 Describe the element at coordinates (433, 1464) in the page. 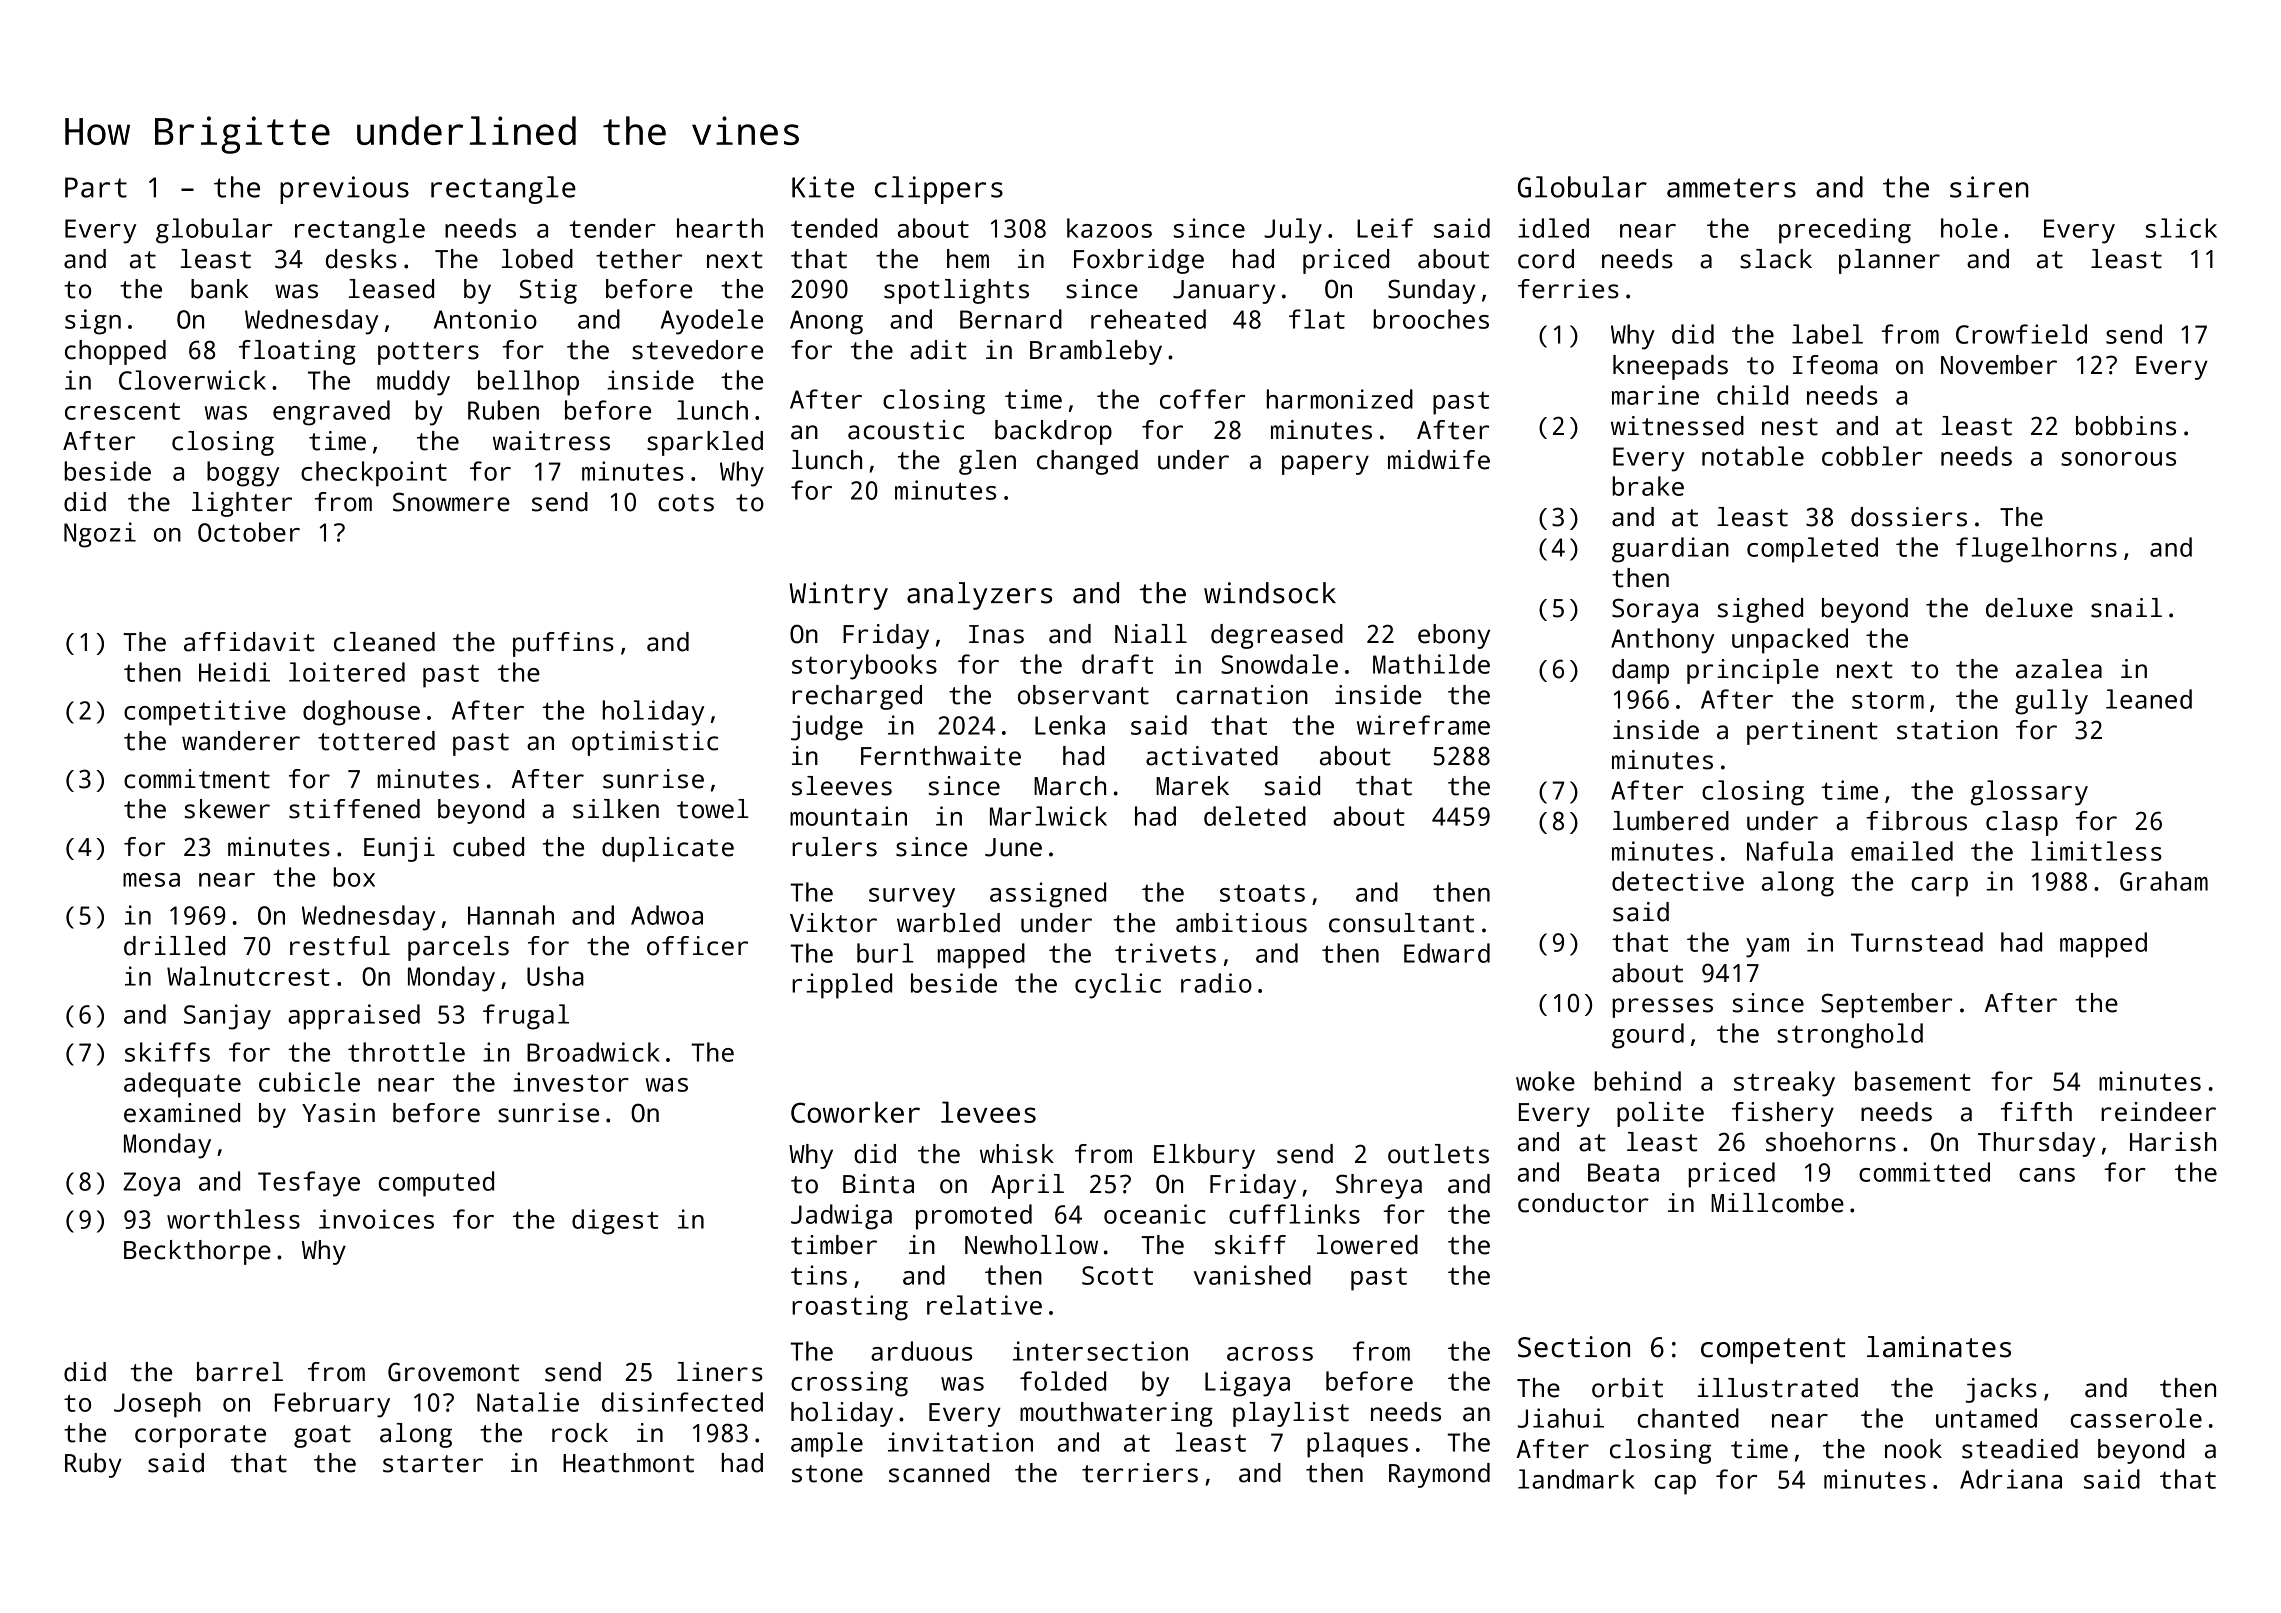

I see `starter` at that location.
